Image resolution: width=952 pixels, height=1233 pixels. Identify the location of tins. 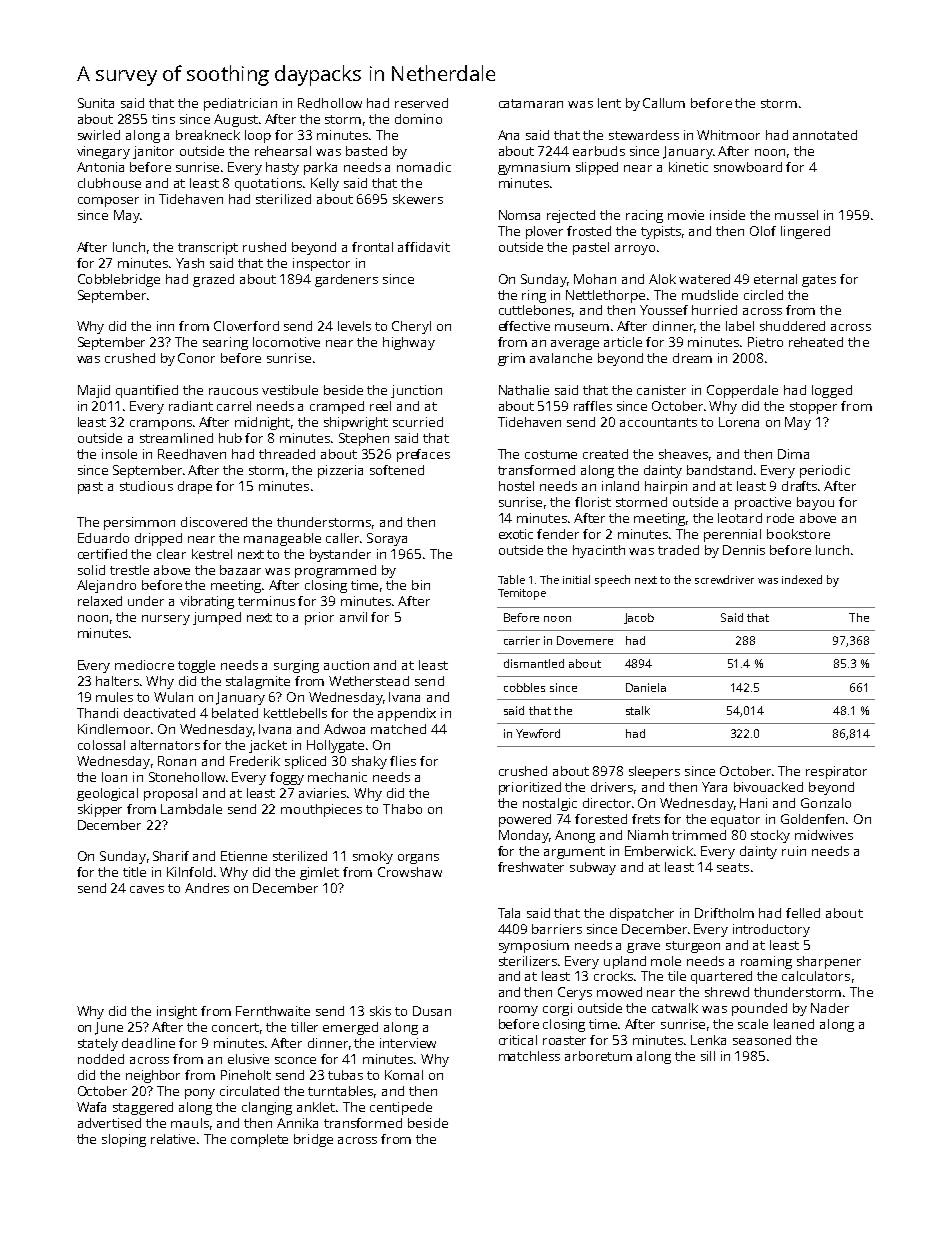
(163, 119).
